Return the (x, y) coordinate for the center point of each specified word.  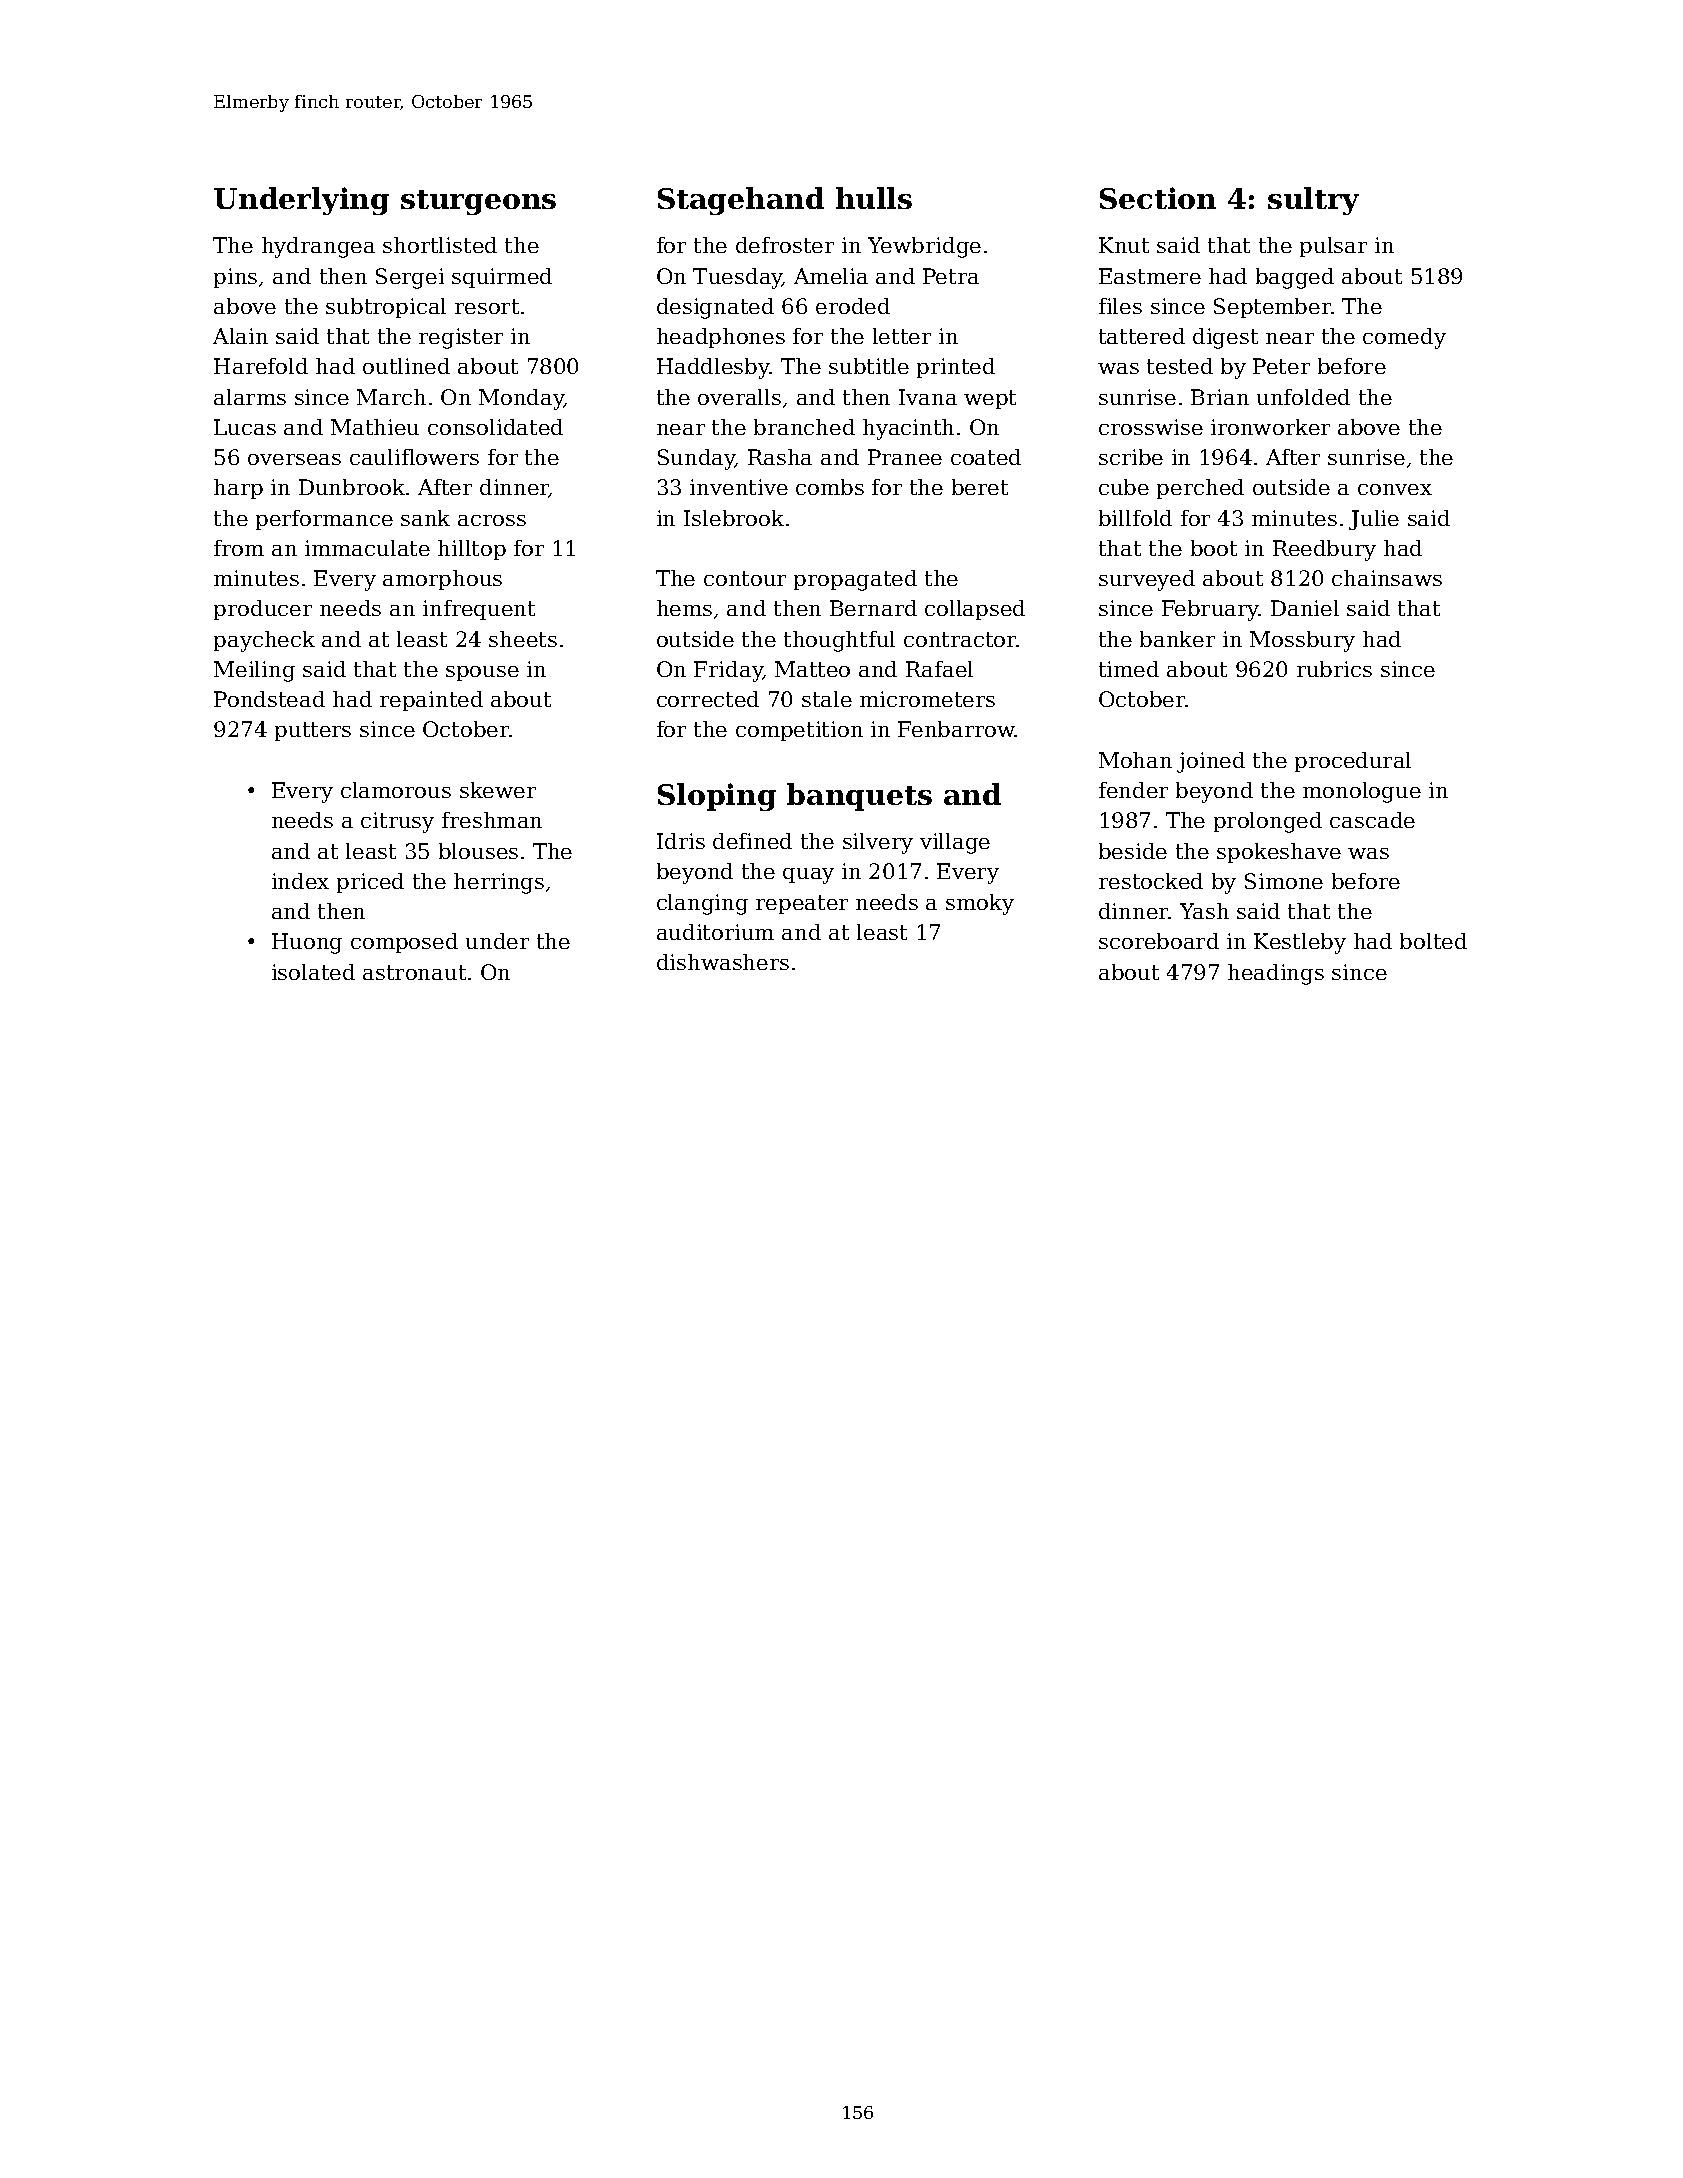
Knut (1124, 245)
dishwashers (723, 962)
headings (1276, 974)
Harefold (261, 366)
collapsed (975, 610)
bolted (1433, 941)
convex (1395, 489)
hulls (874, 198)
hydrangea (318, 247)
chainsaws (1387, 578)
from (239, 548)
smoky (980, 904)
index (300, 881)
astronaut (414, 972)
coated (986, 457)
